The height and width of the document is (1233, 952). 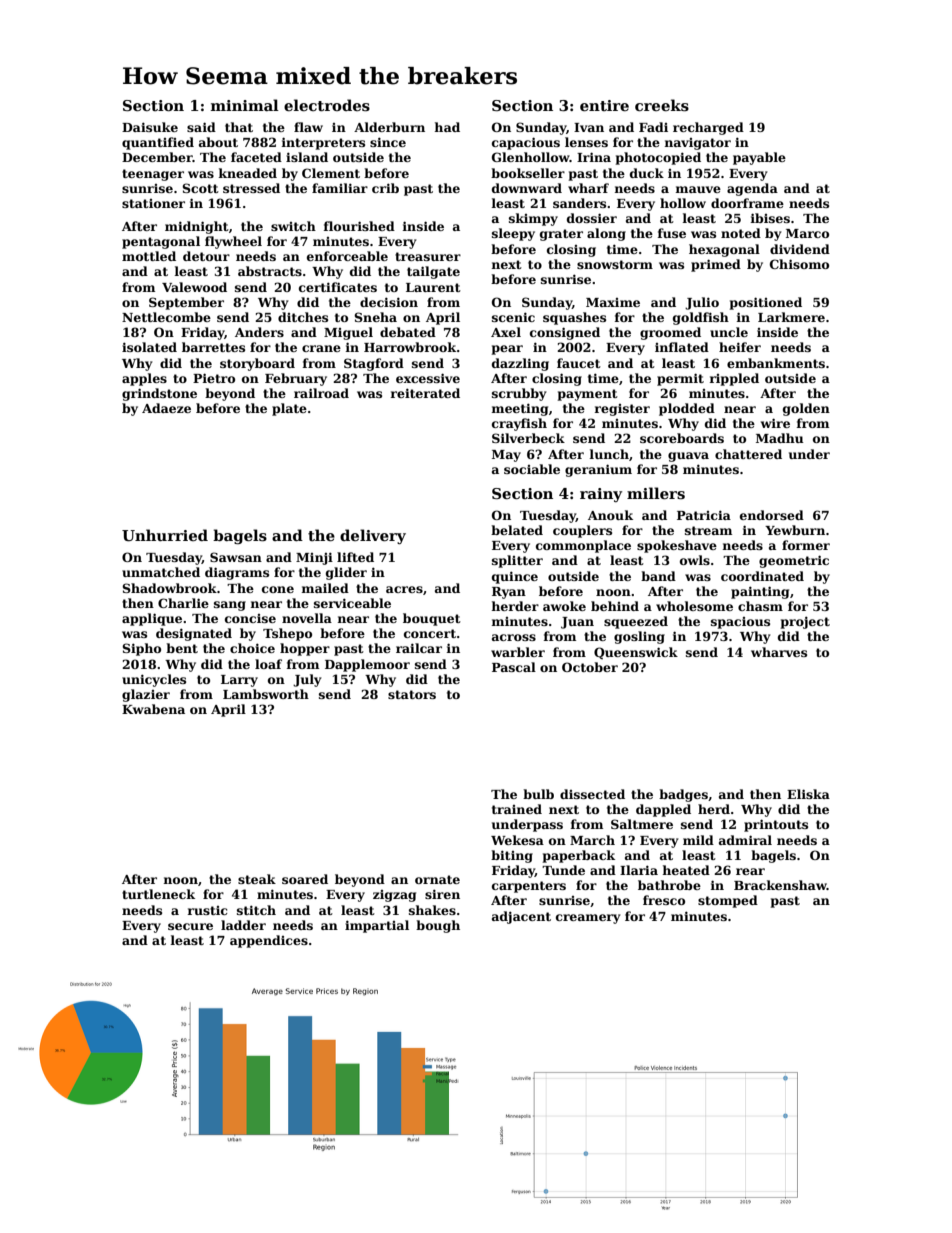 I want to click on recharged, so click(x=708, y=128).
